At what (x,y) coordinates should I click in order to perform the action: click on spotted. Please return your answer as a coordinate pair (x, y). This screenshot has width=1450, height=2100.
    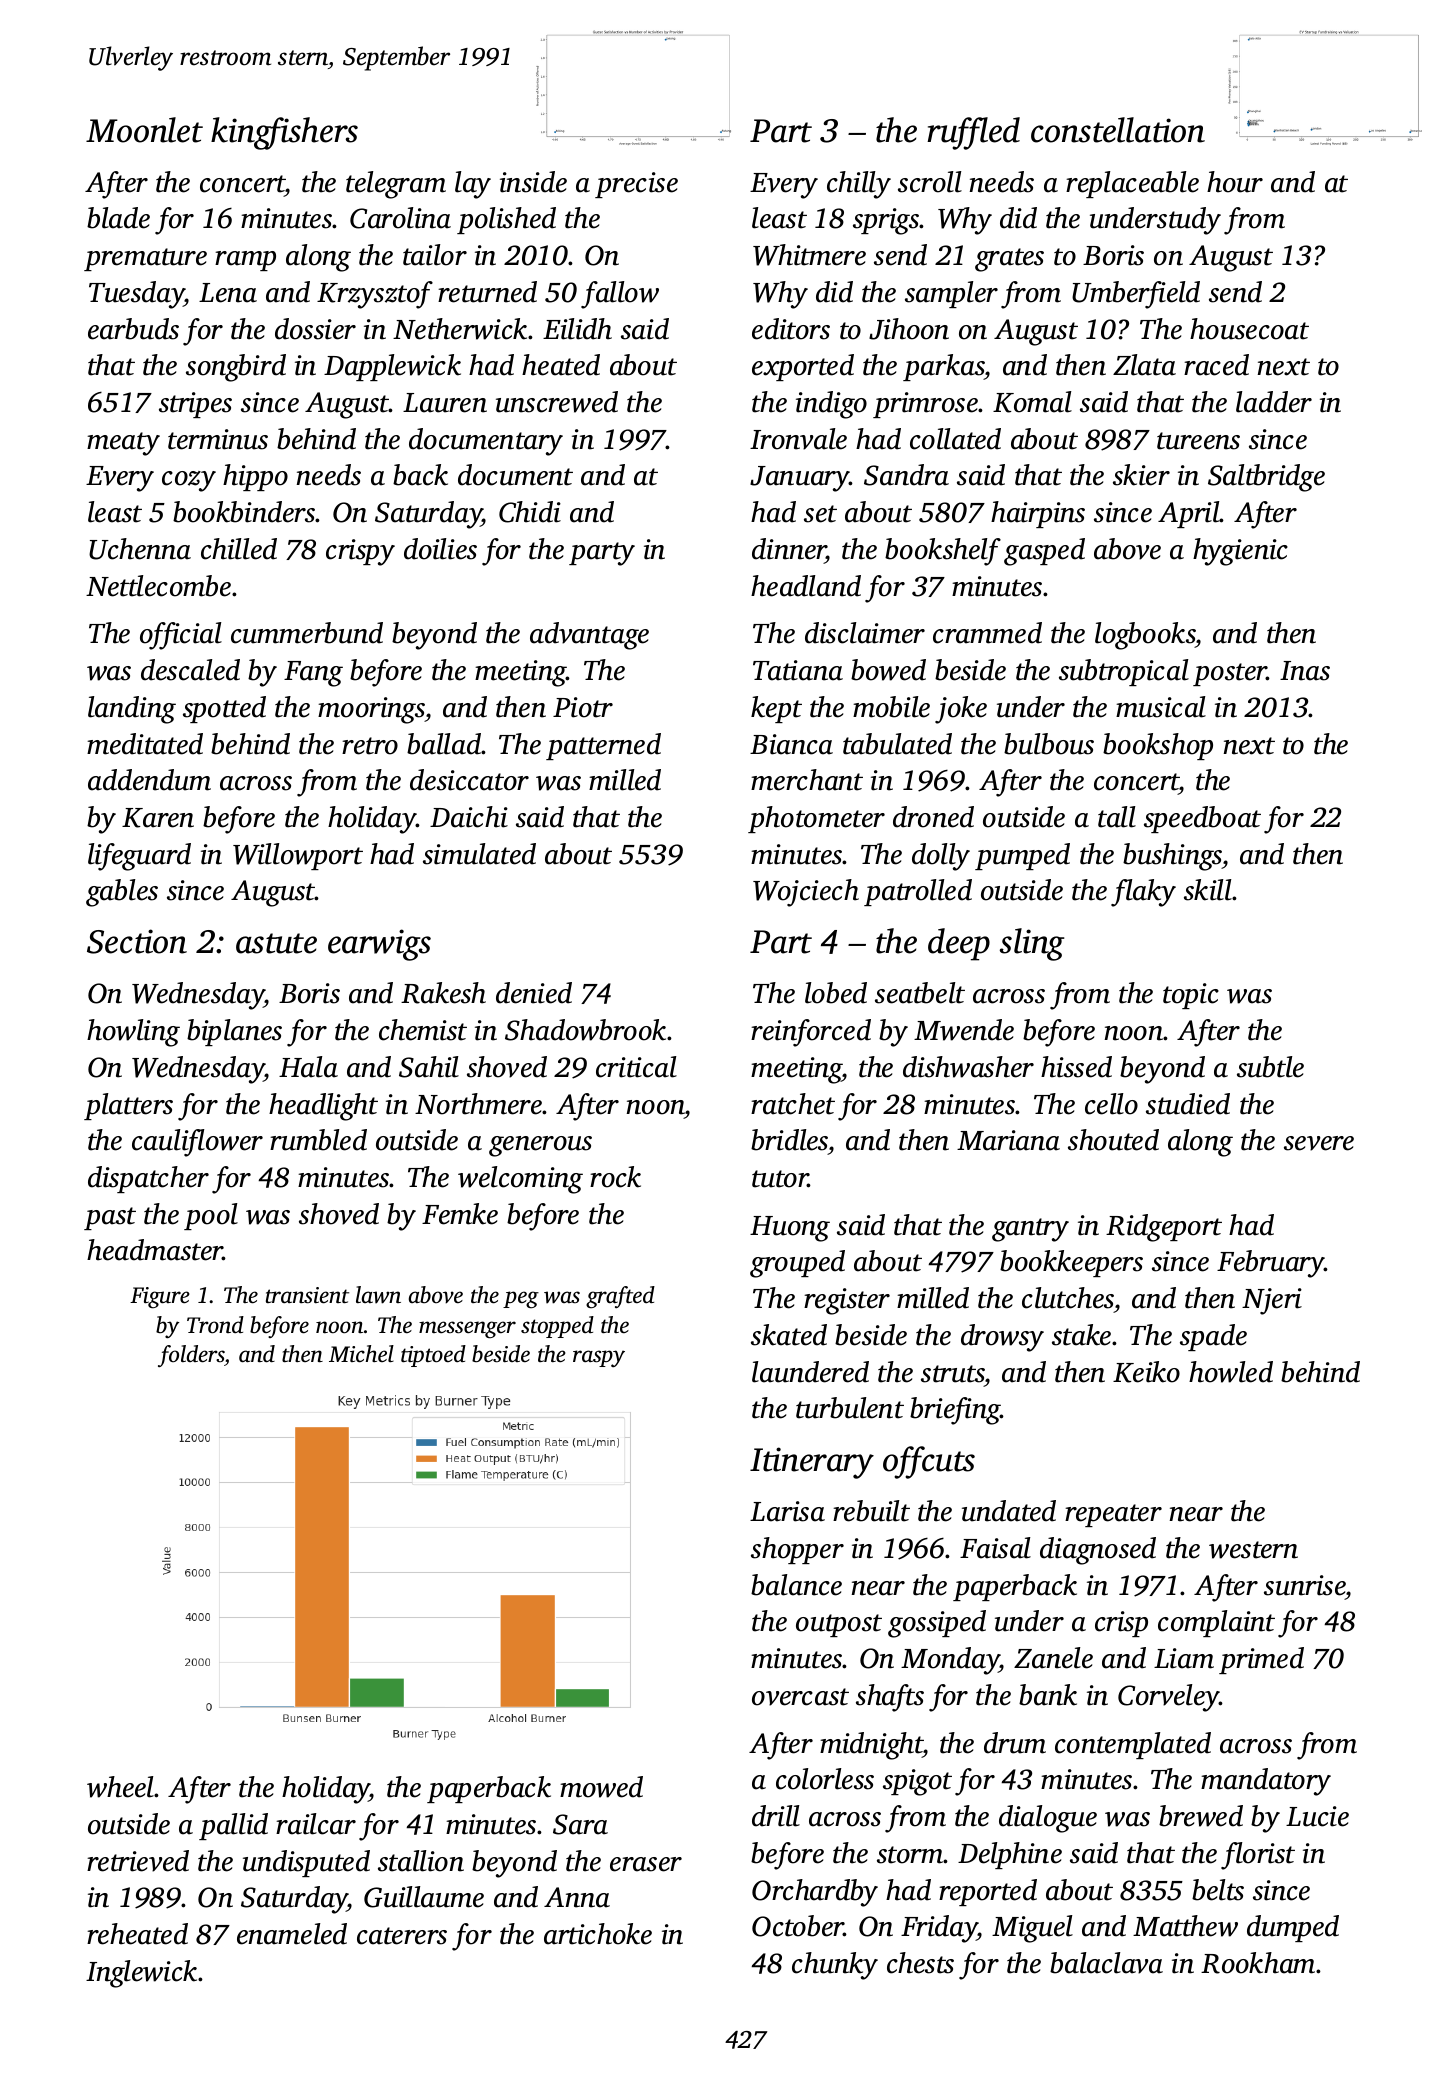
    Looking at the image, I should click on (224, 709).
